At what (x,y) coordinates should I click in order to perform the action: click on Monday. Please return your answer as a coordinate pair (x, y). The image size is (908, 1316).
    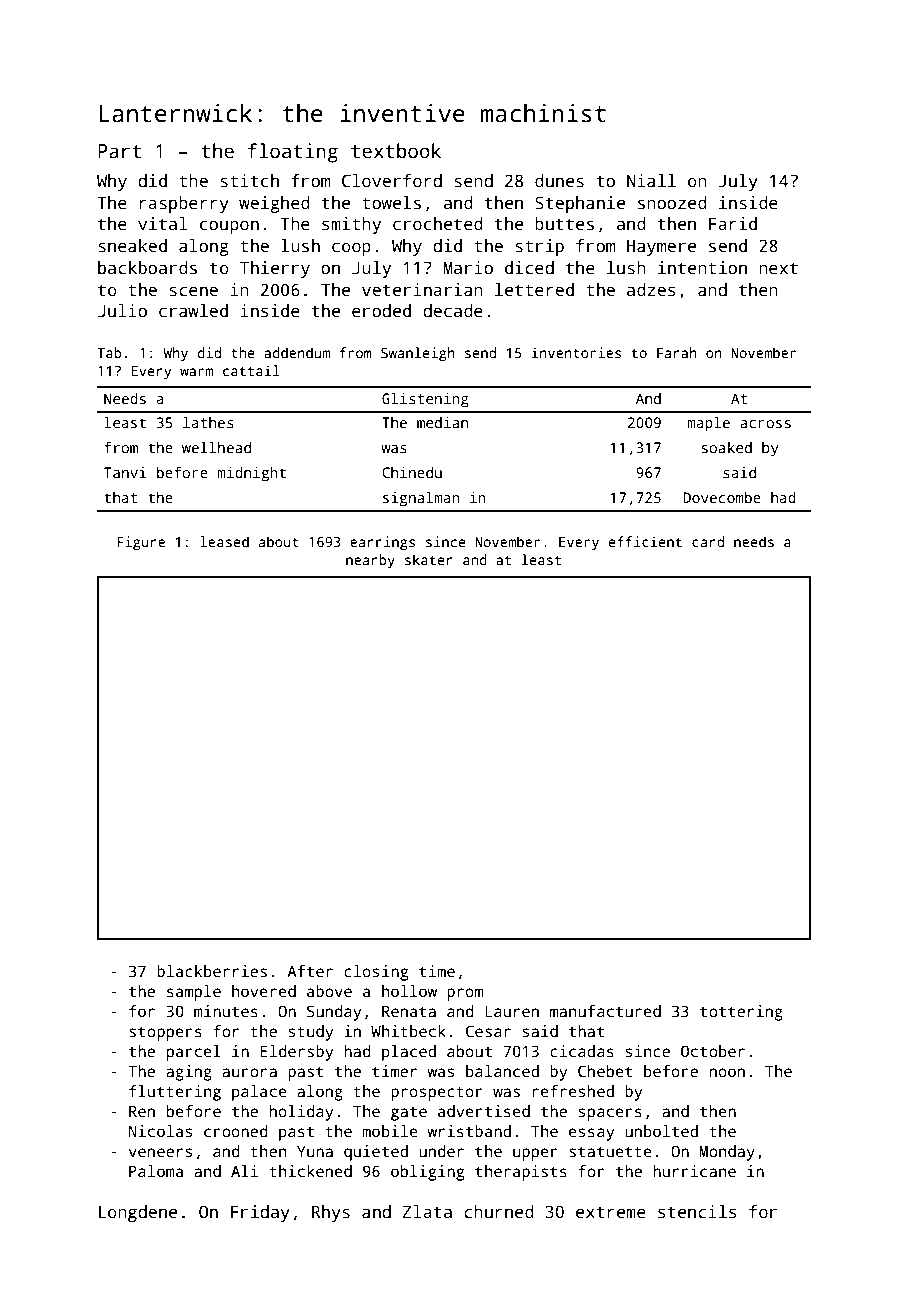
    Looking at the image, I should click on (727, 1153).
